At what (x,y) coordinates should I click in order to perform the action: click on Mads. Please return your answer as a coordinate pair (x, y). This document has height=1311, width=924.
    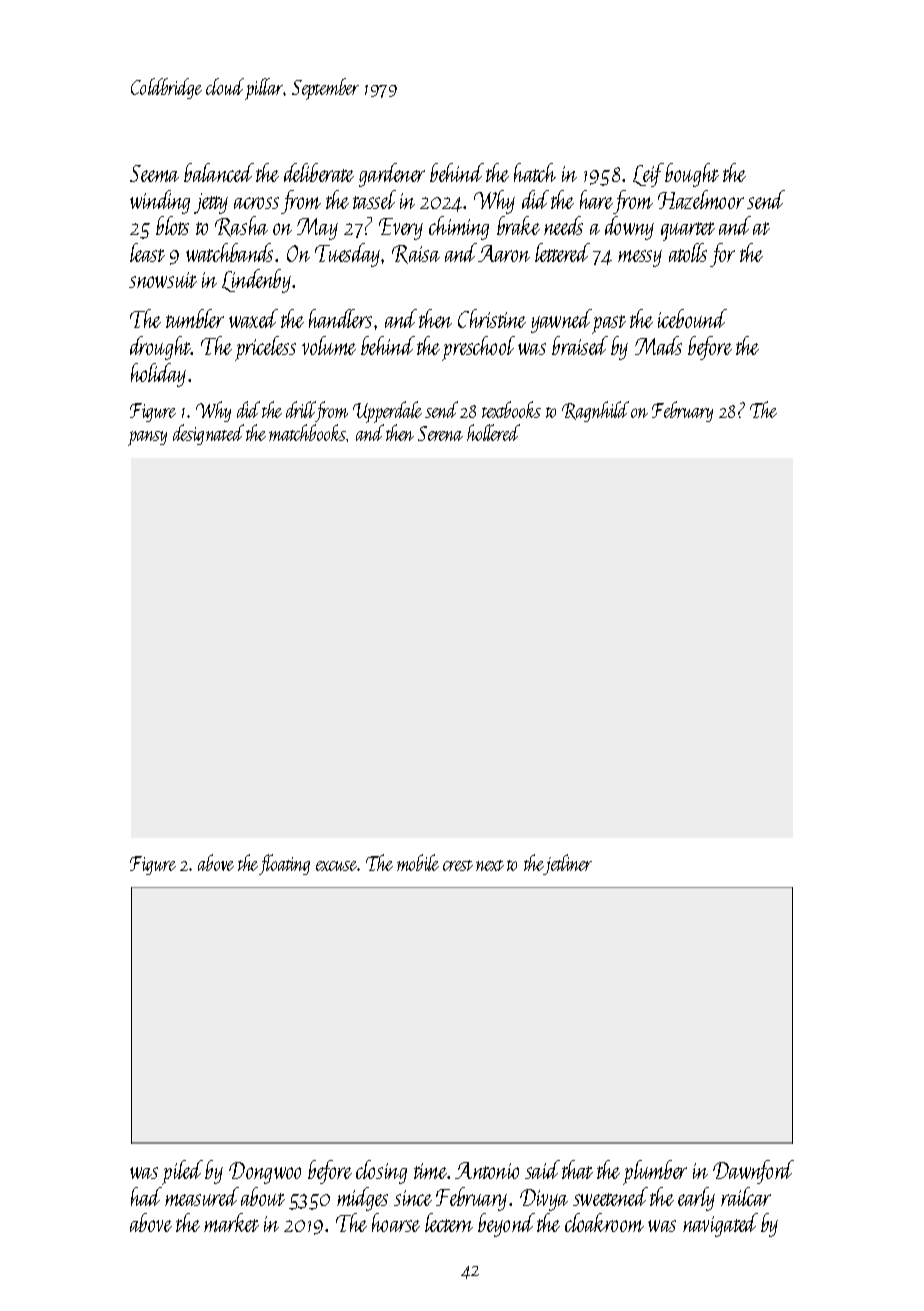
    Looking at the image, I should click on (658, 345).
